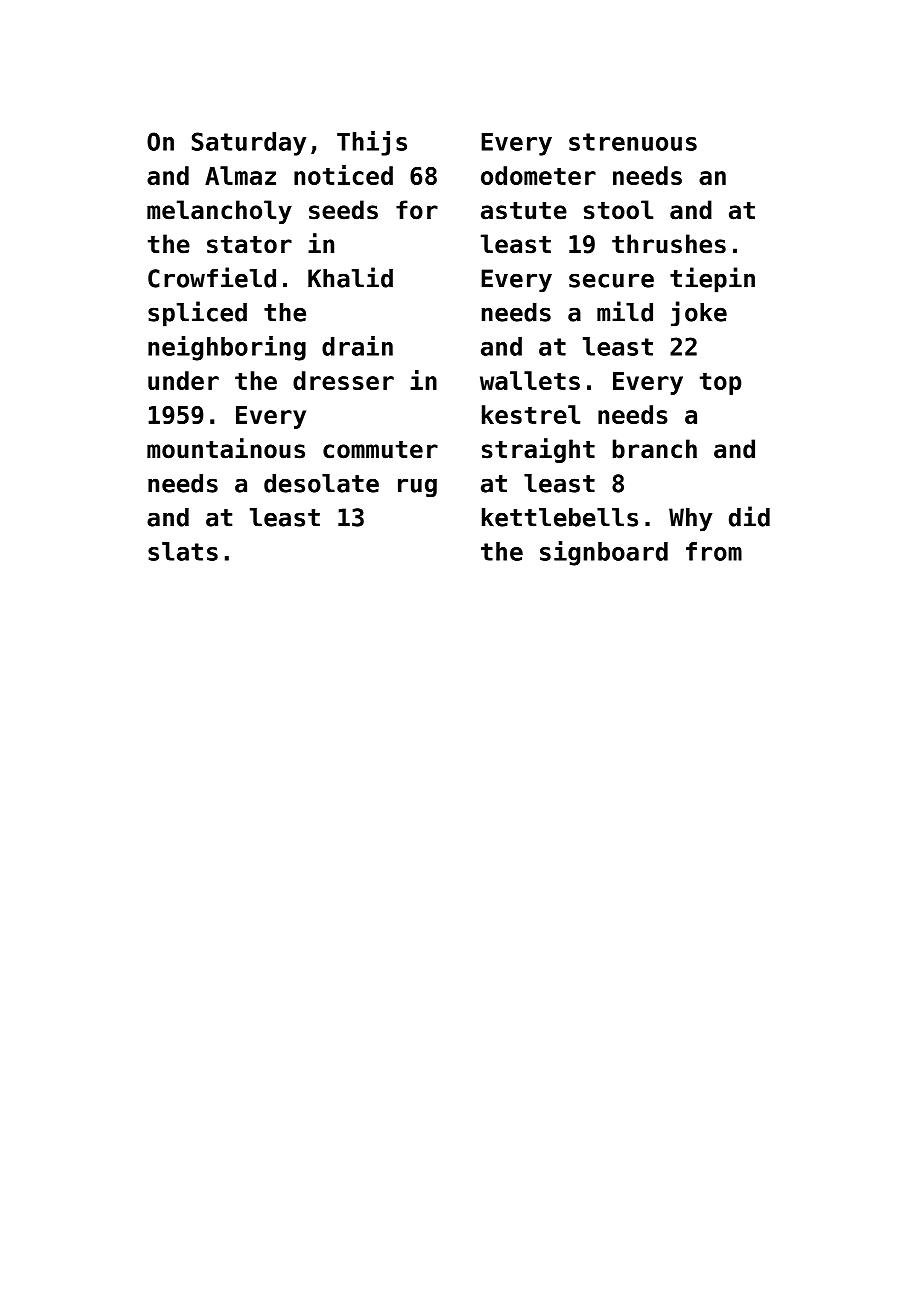  Describe the element at coordinates (227, 348) in the screenshot. I see `neighboring` at that location.
